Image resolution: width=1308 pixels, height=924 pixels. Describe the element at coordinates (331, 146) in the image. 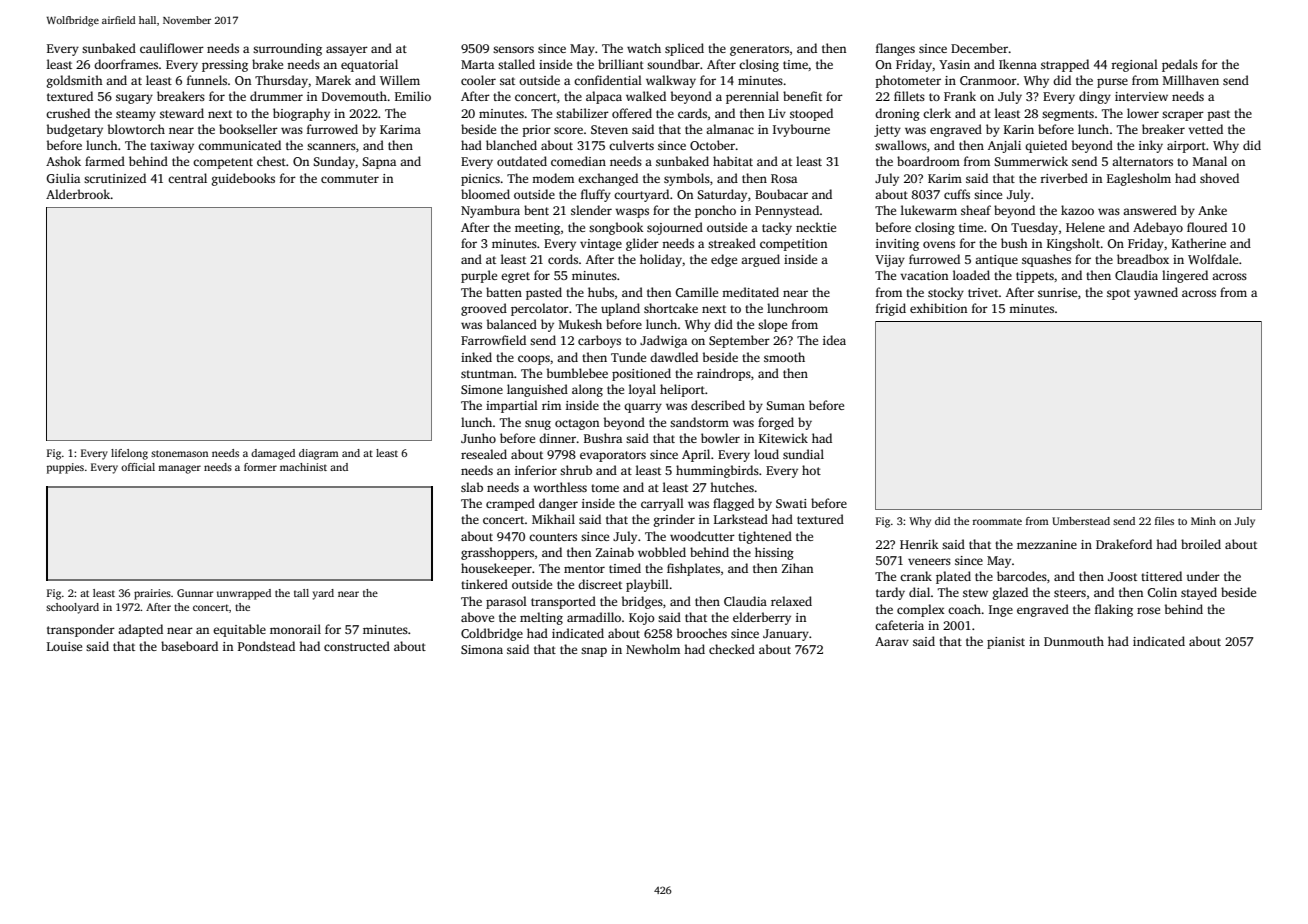

I see `scanners` at that location.
